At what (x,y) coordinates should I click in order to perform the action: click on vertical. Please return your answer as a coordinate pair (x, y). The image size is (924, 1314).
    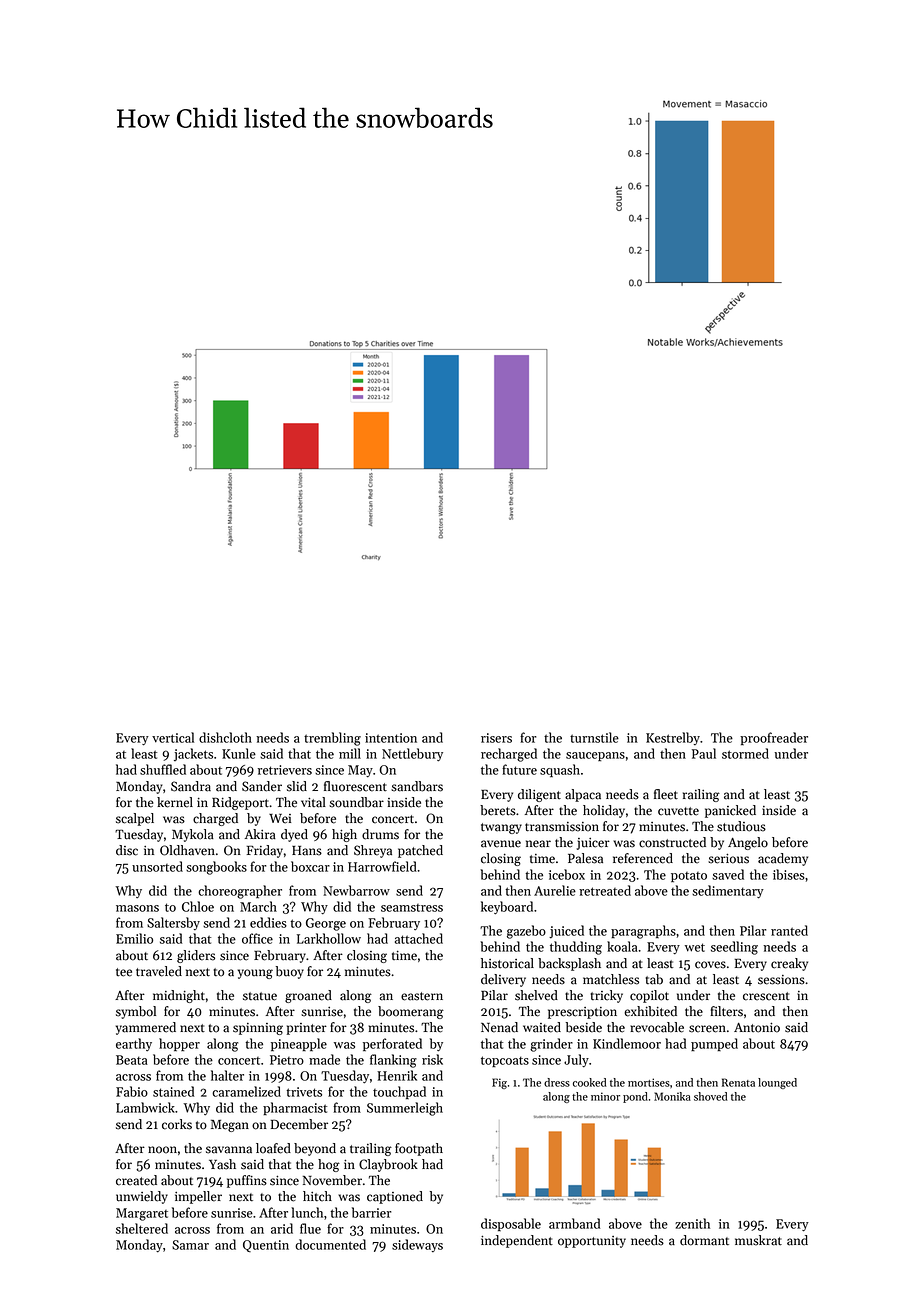
    Looking at the image, I should click on (173, 737).
